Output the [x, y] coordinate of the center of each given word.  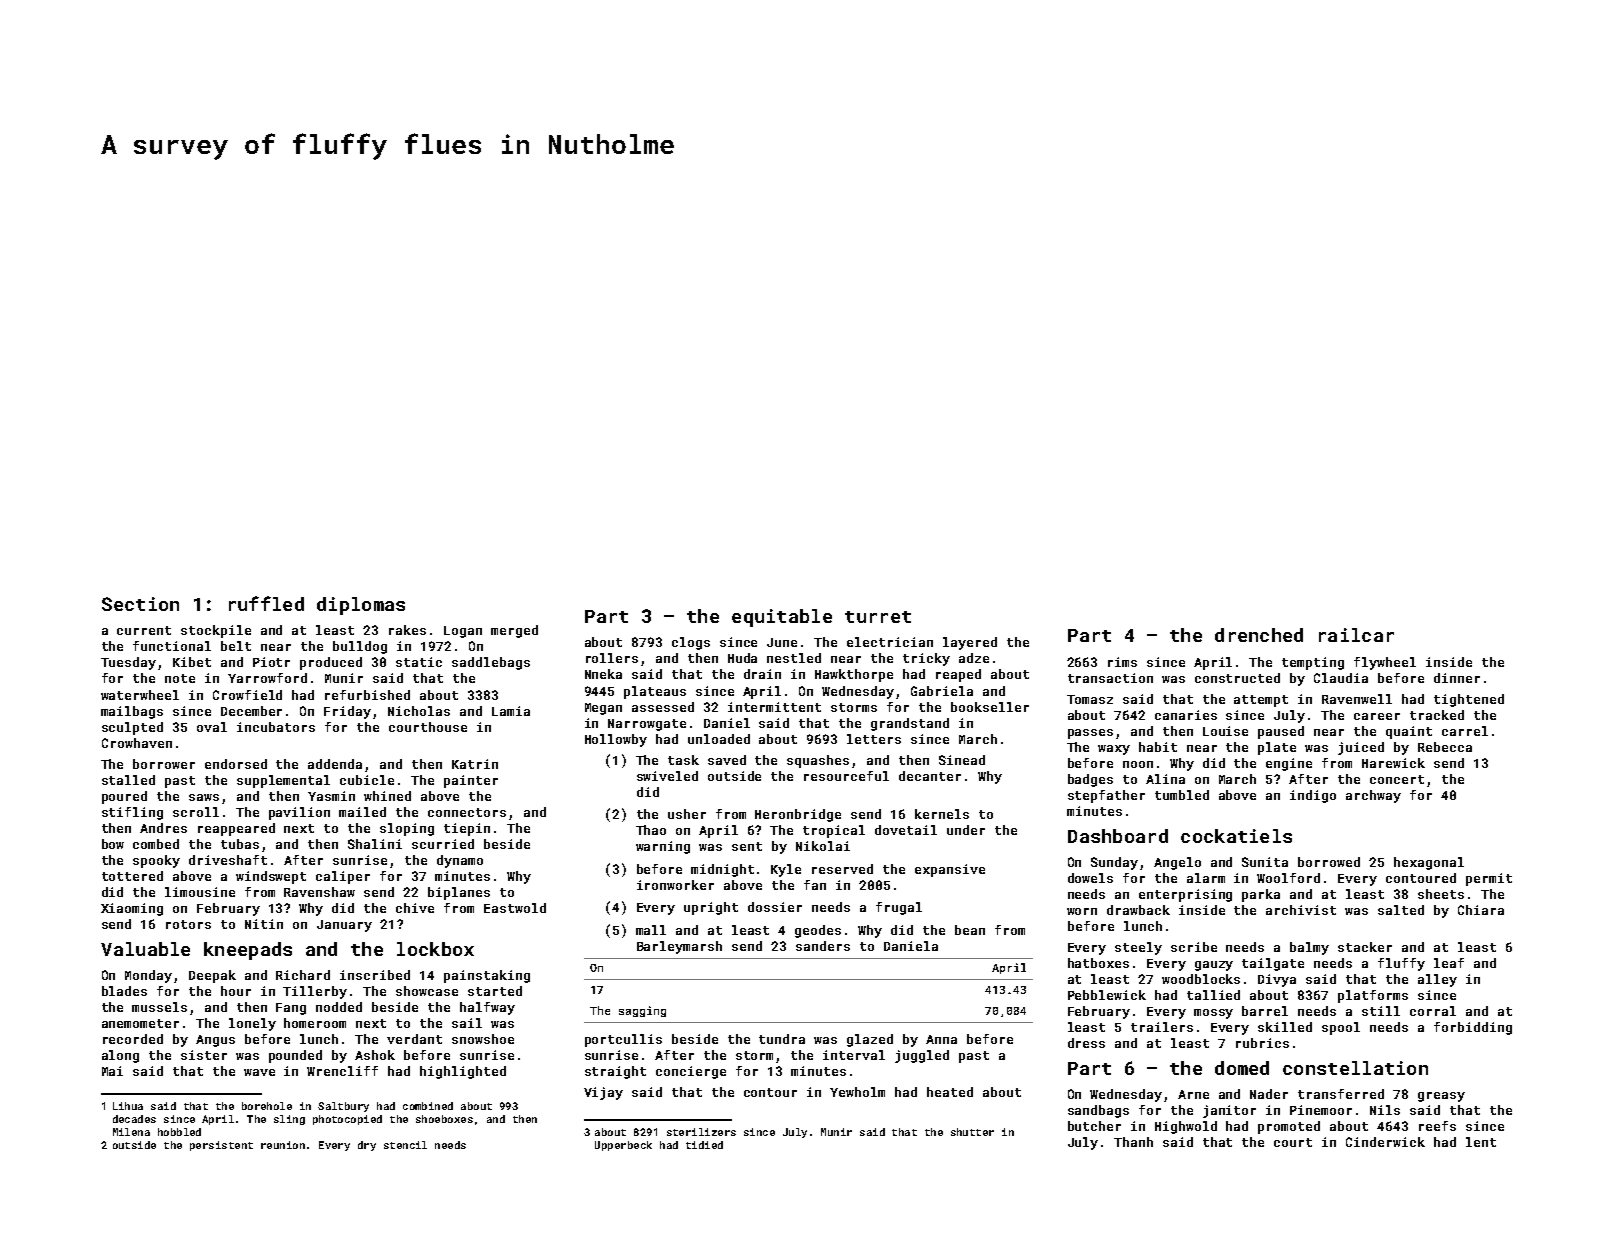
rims [1122, 662]
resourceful [846, 776]
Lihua [128, 1106]
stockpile [216, 631]
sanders [823, 946]
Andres [163, 828]
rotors [188, 924]
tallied [1213, 995]
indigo [1313, 796]
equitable [782, 618]
